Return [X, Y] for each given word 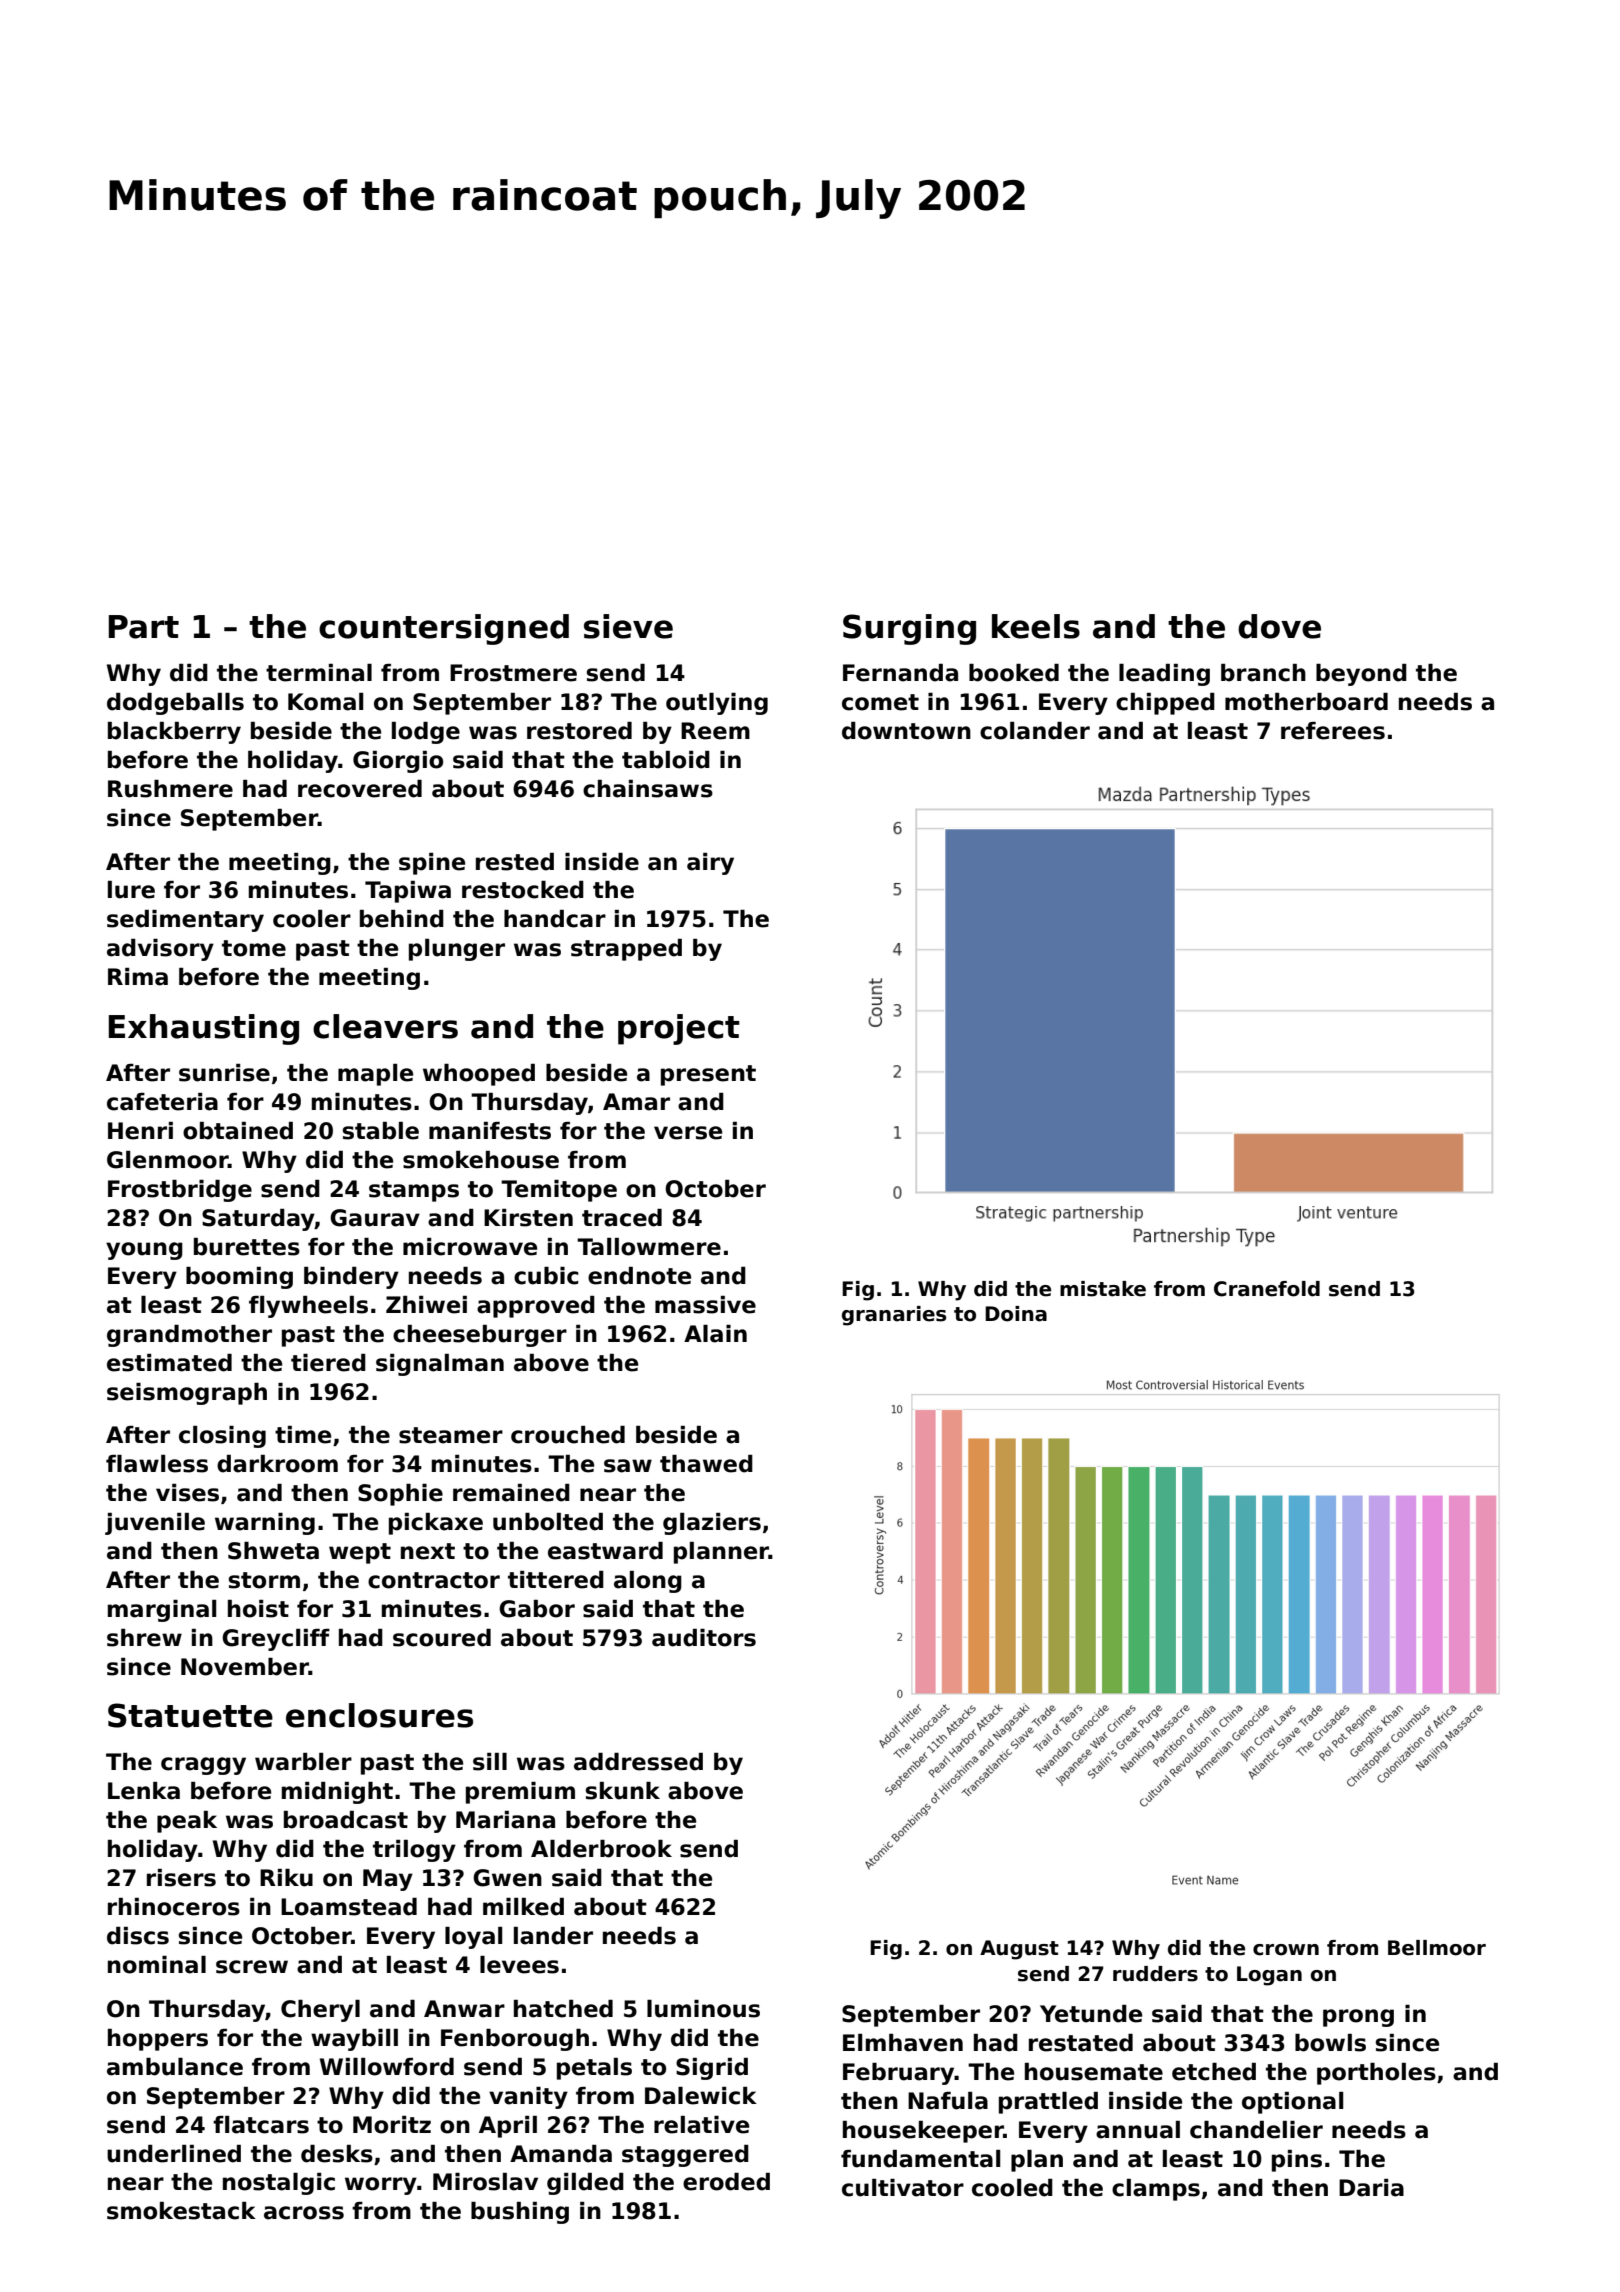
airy [710, 864]
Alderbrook [601, 1849]
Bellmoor [1437, 1948]
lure [131, 890]
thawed [706, 1464]
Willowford [387, 2067]
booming [239, 1278]
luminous [703, 2009]
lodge [426, 733]
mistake [1103, 1289]
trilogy [414, 1851]
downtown [906, 731]
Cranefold [1267, 1289]
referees [1333, 731]
